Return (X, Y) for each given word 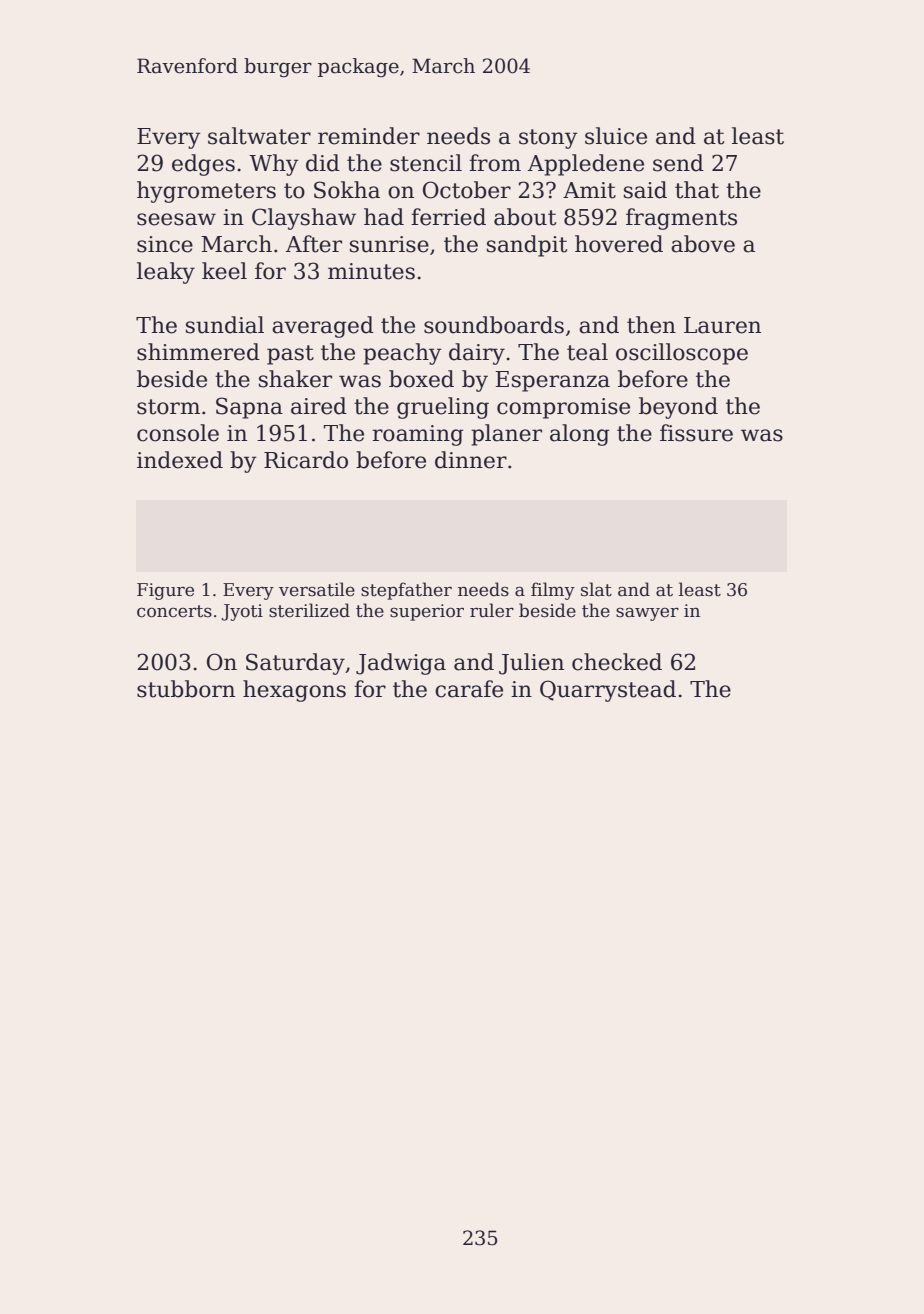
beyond (678, 408)
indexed (180, 460)
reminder (369, 136)
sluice (616, 136)
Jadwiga (401, 664)
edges (203, 165)
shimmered (198, 352)
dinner (471, 460)
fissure (696, 433)
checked (617, 662)
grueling (443, 408)
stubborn (186, 689)
